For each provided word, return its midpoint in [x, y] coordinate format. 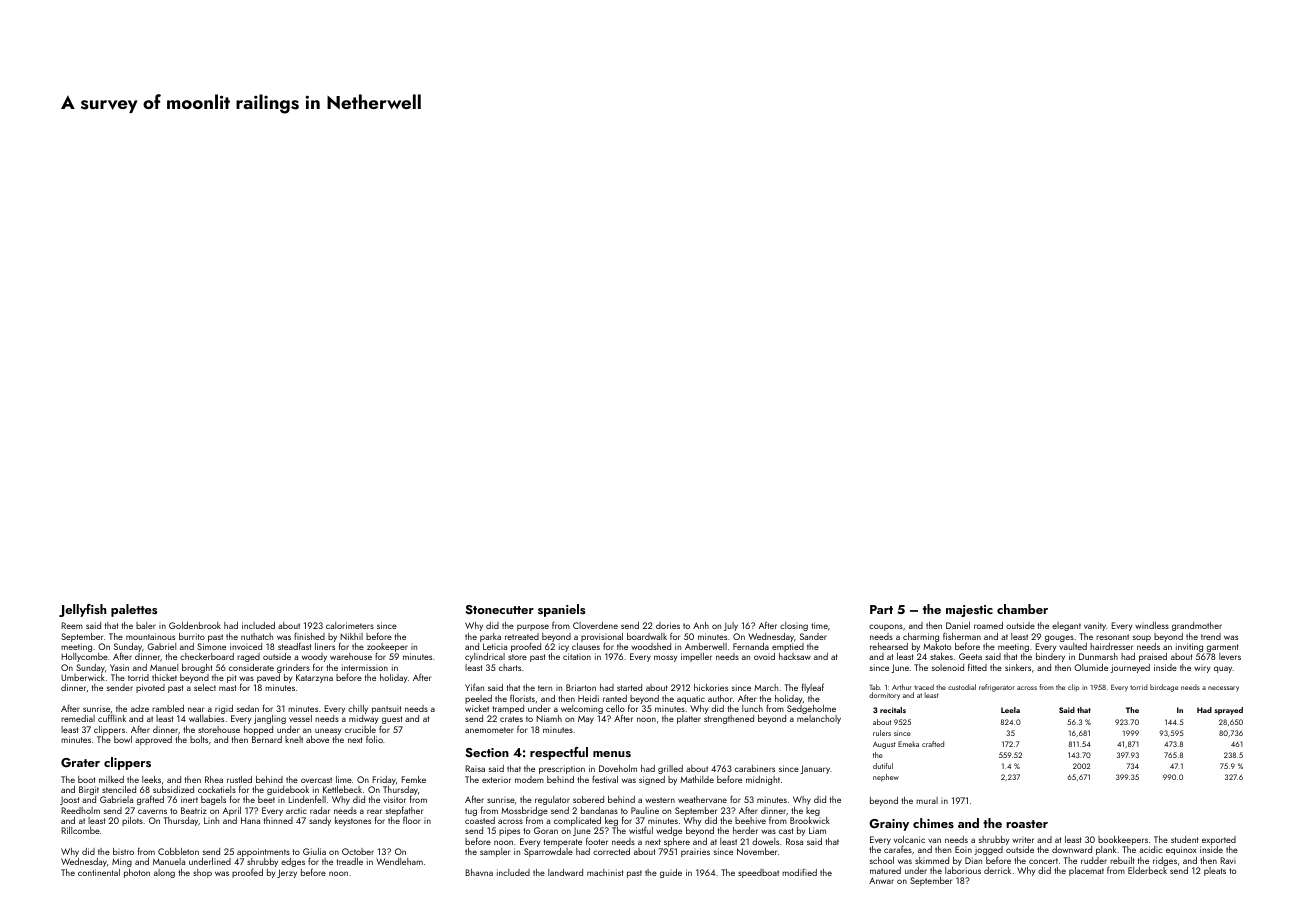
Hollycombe [84, 657]
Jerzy [287, 873]
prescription [562, 769]
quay [1223, 669]
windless [1152, 625]
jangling [270, 719]
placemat [1086, 871]
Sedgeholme [811, 709]
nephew [886, 778]
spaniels [561, 610]
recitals [893, 710]
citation [577, 657]
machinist [605, 872]
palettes [134, 610]
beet [266, 799]
